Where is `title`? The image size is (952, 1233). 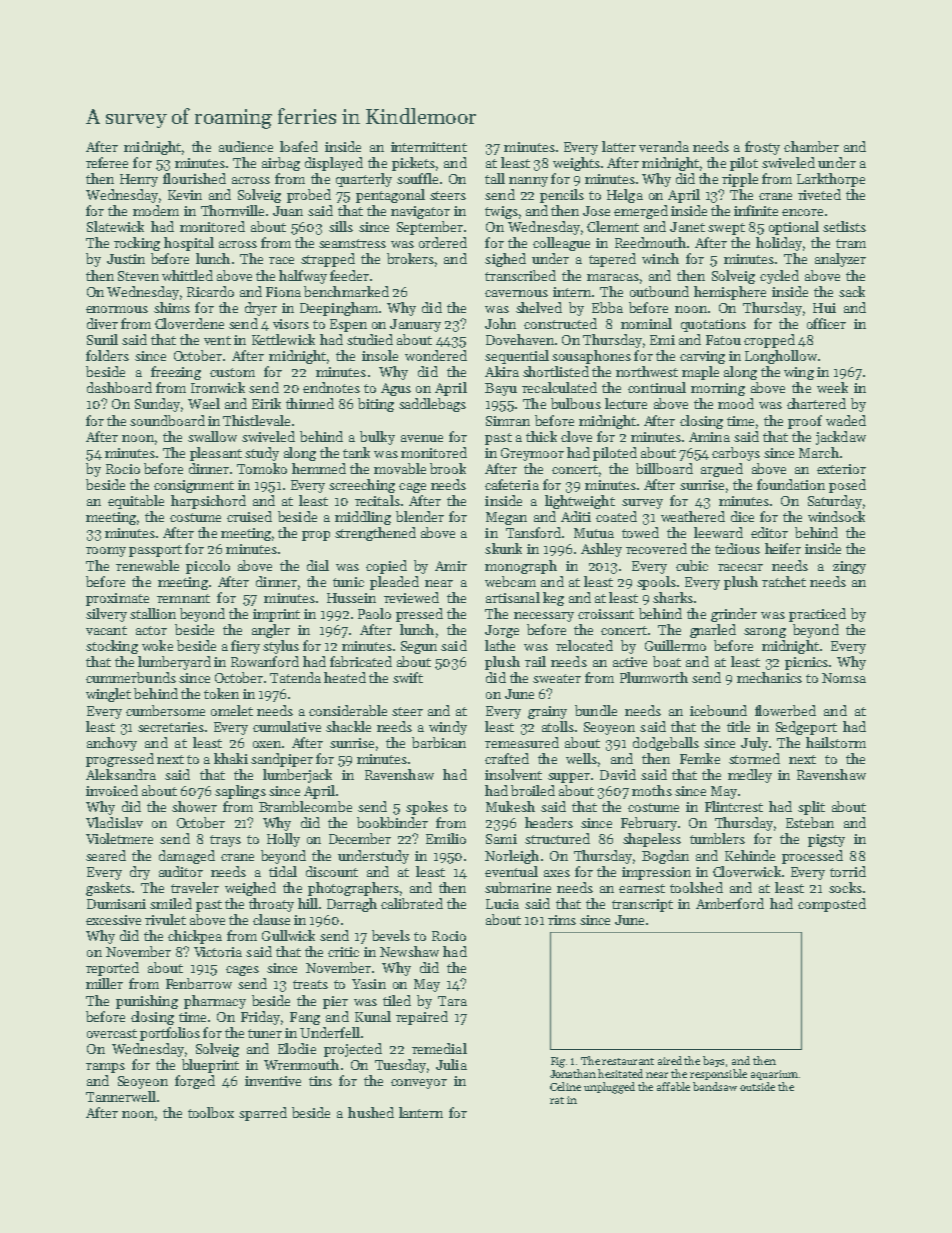 title is located at coordinates (738, 726).
